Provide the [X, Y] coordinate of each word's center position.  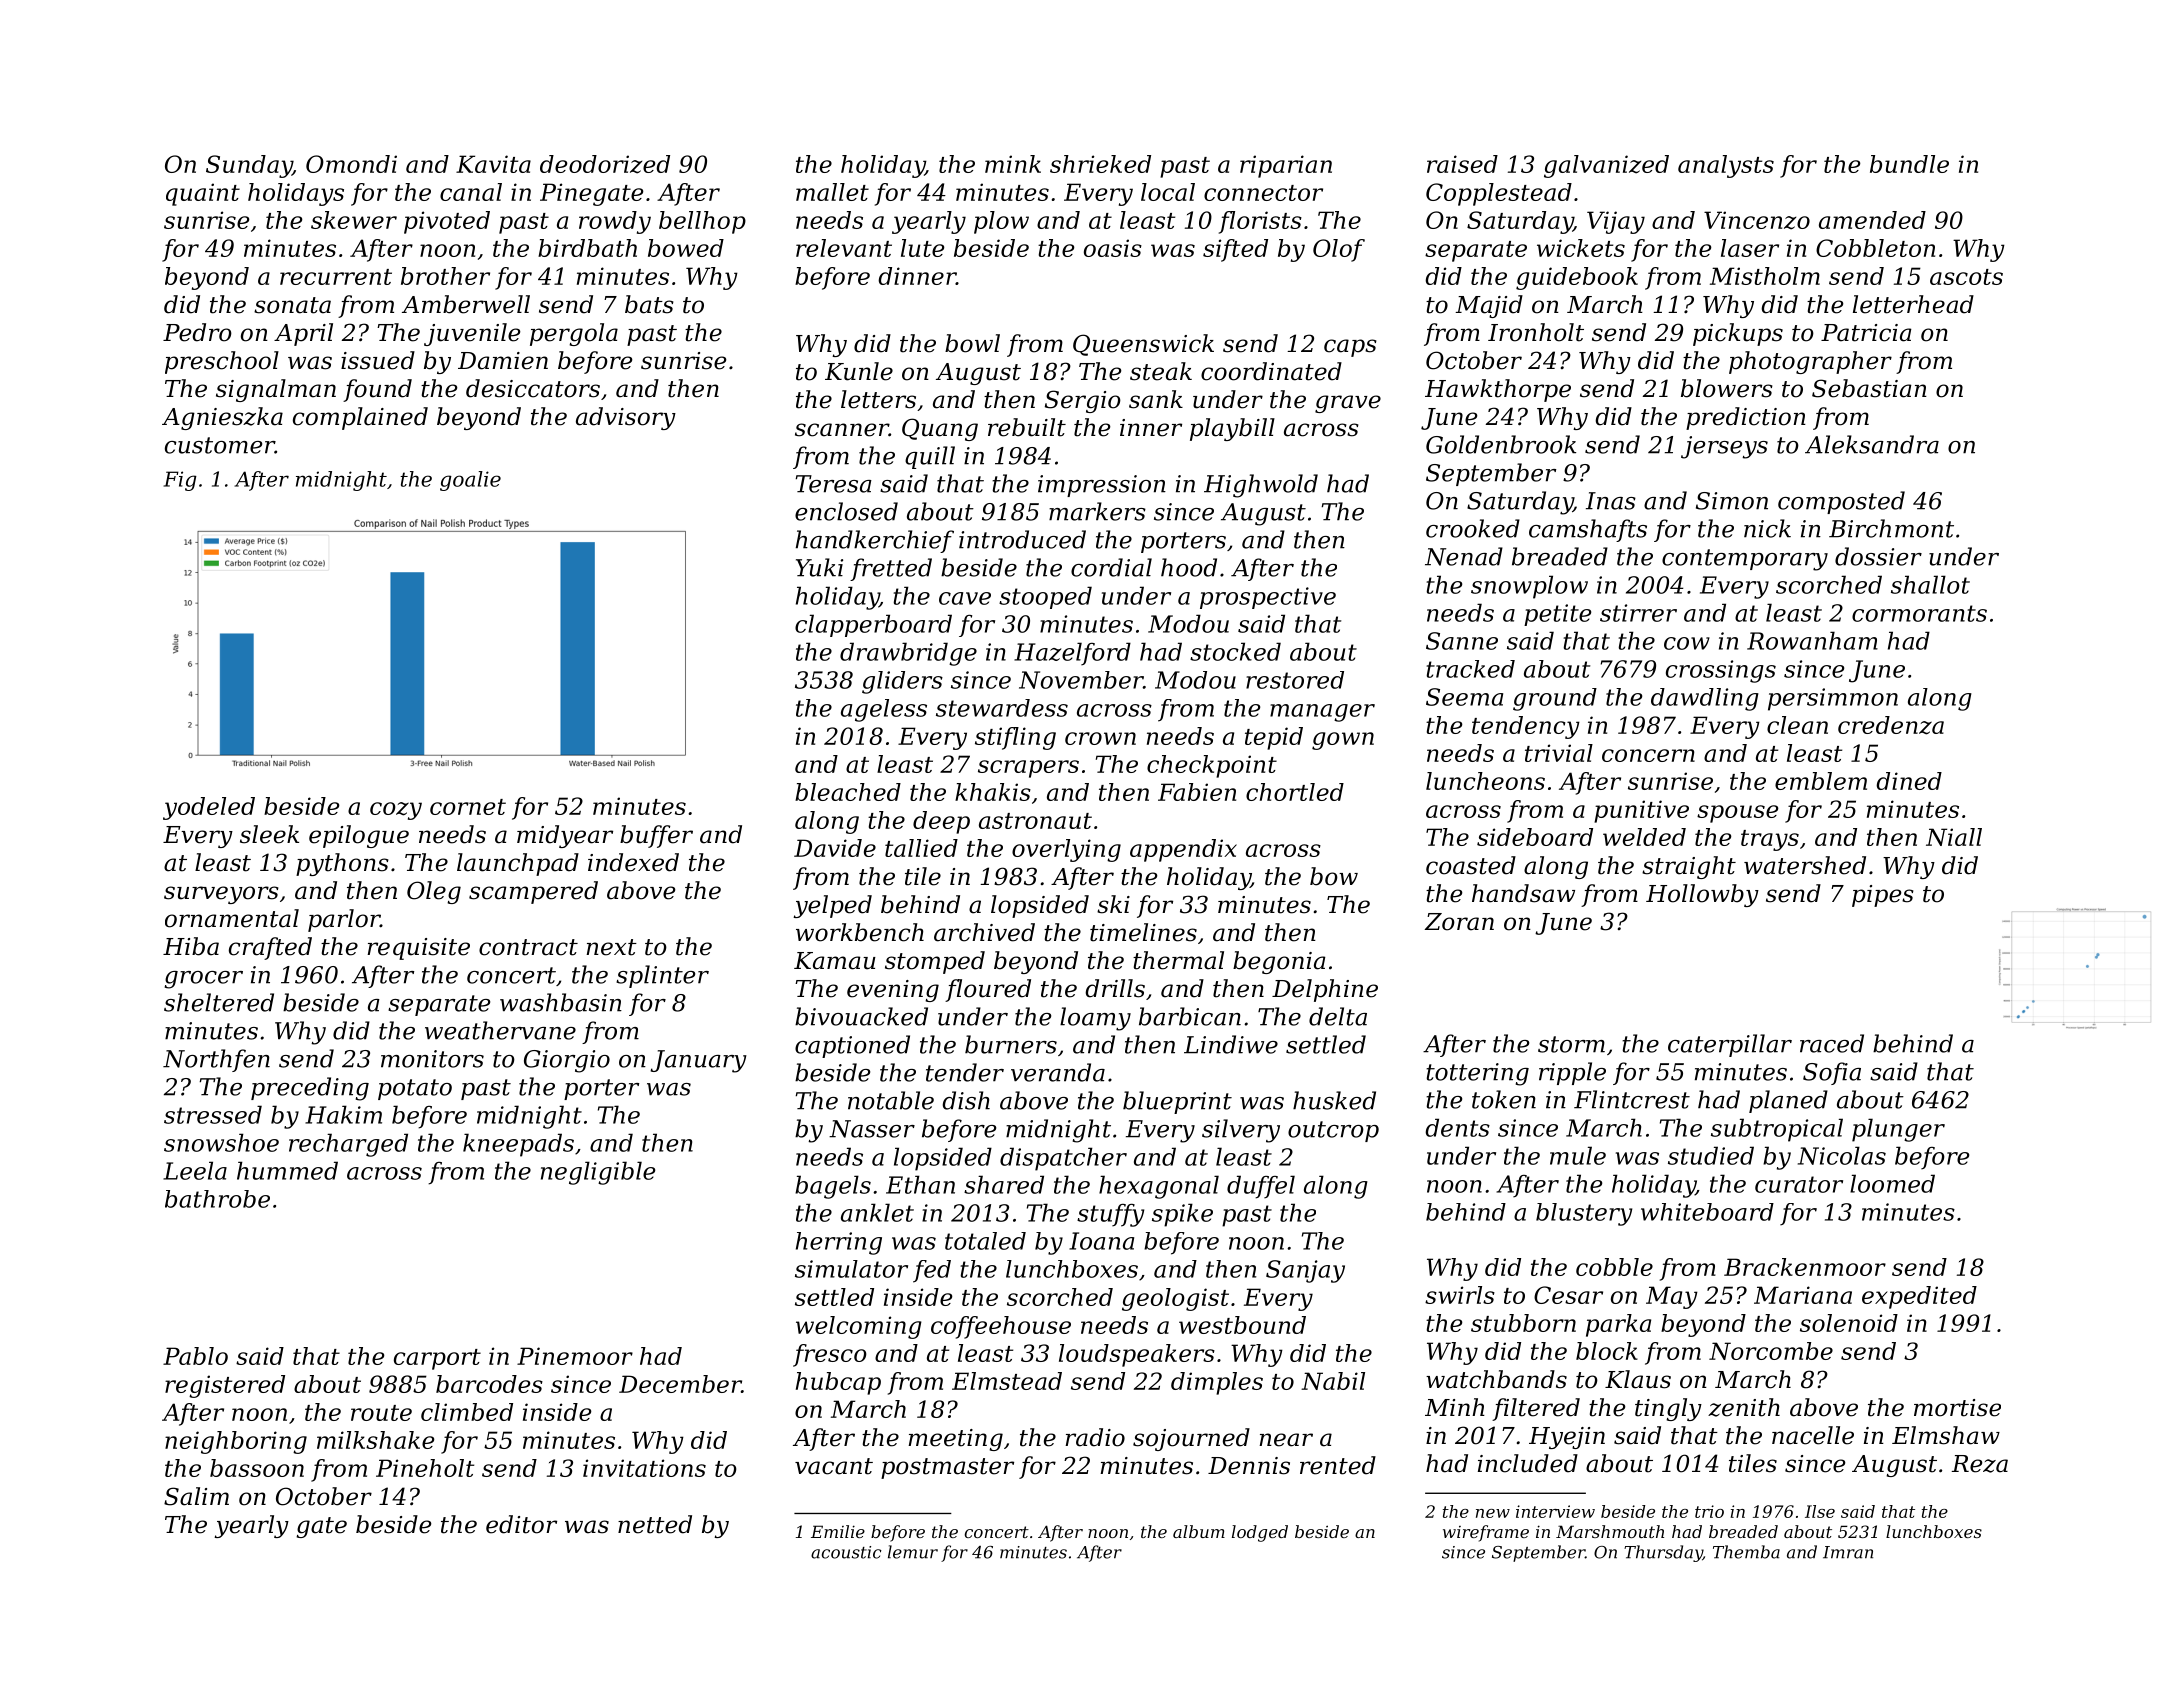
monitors [432, 1059]
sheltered [219, 1002]
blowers [1727, 388]
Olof [1339, 250]
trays [1770, 840]
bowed [686, 248]
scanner [842, 430]
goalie [470, 481]
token [1504, 1099]
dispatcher [1063, 1159]
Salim [196, 1496]
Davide [835, 848]
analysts [1726, 166]
